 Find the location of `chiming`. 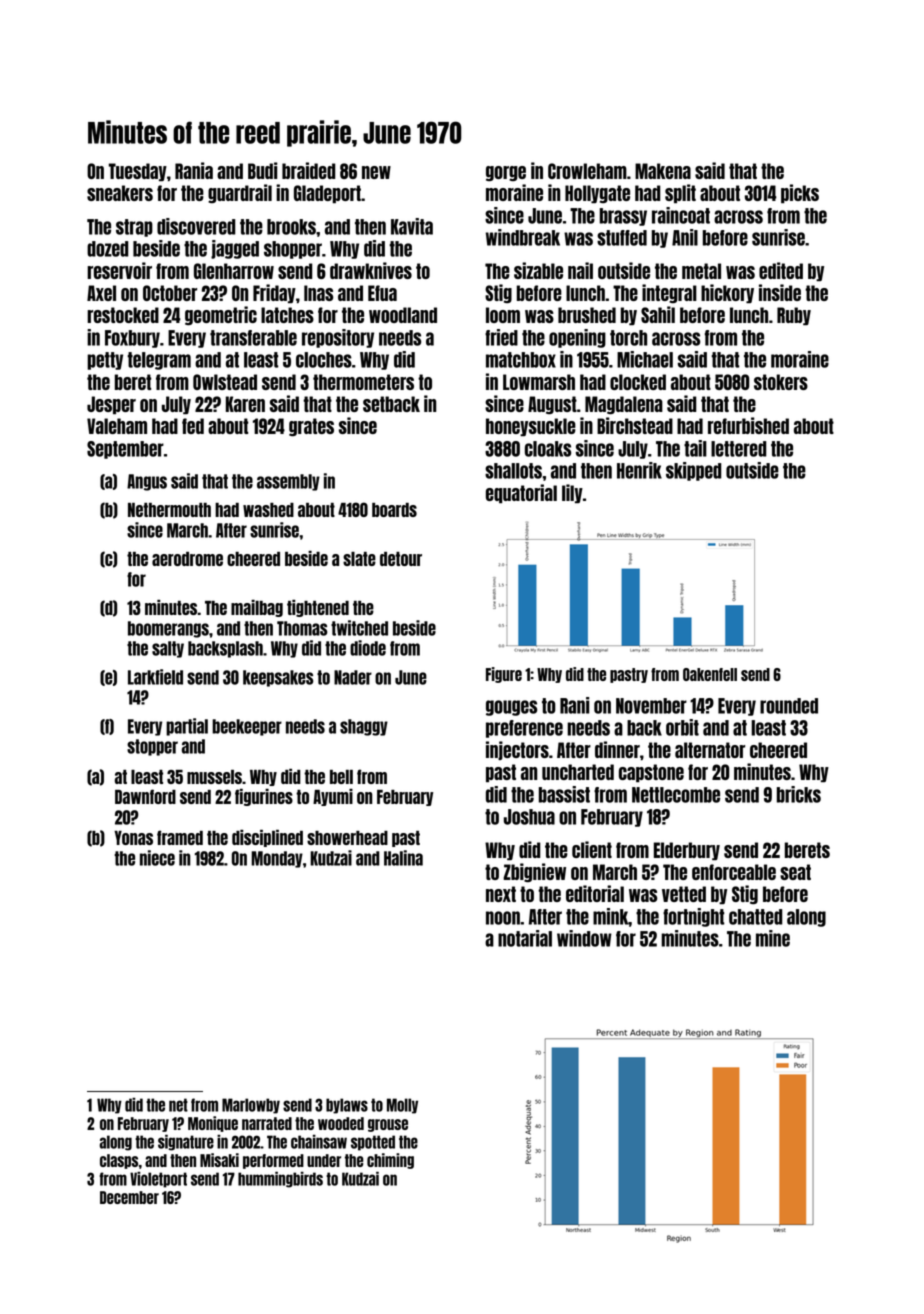

chiming is located at coordinates (390, 1161).
